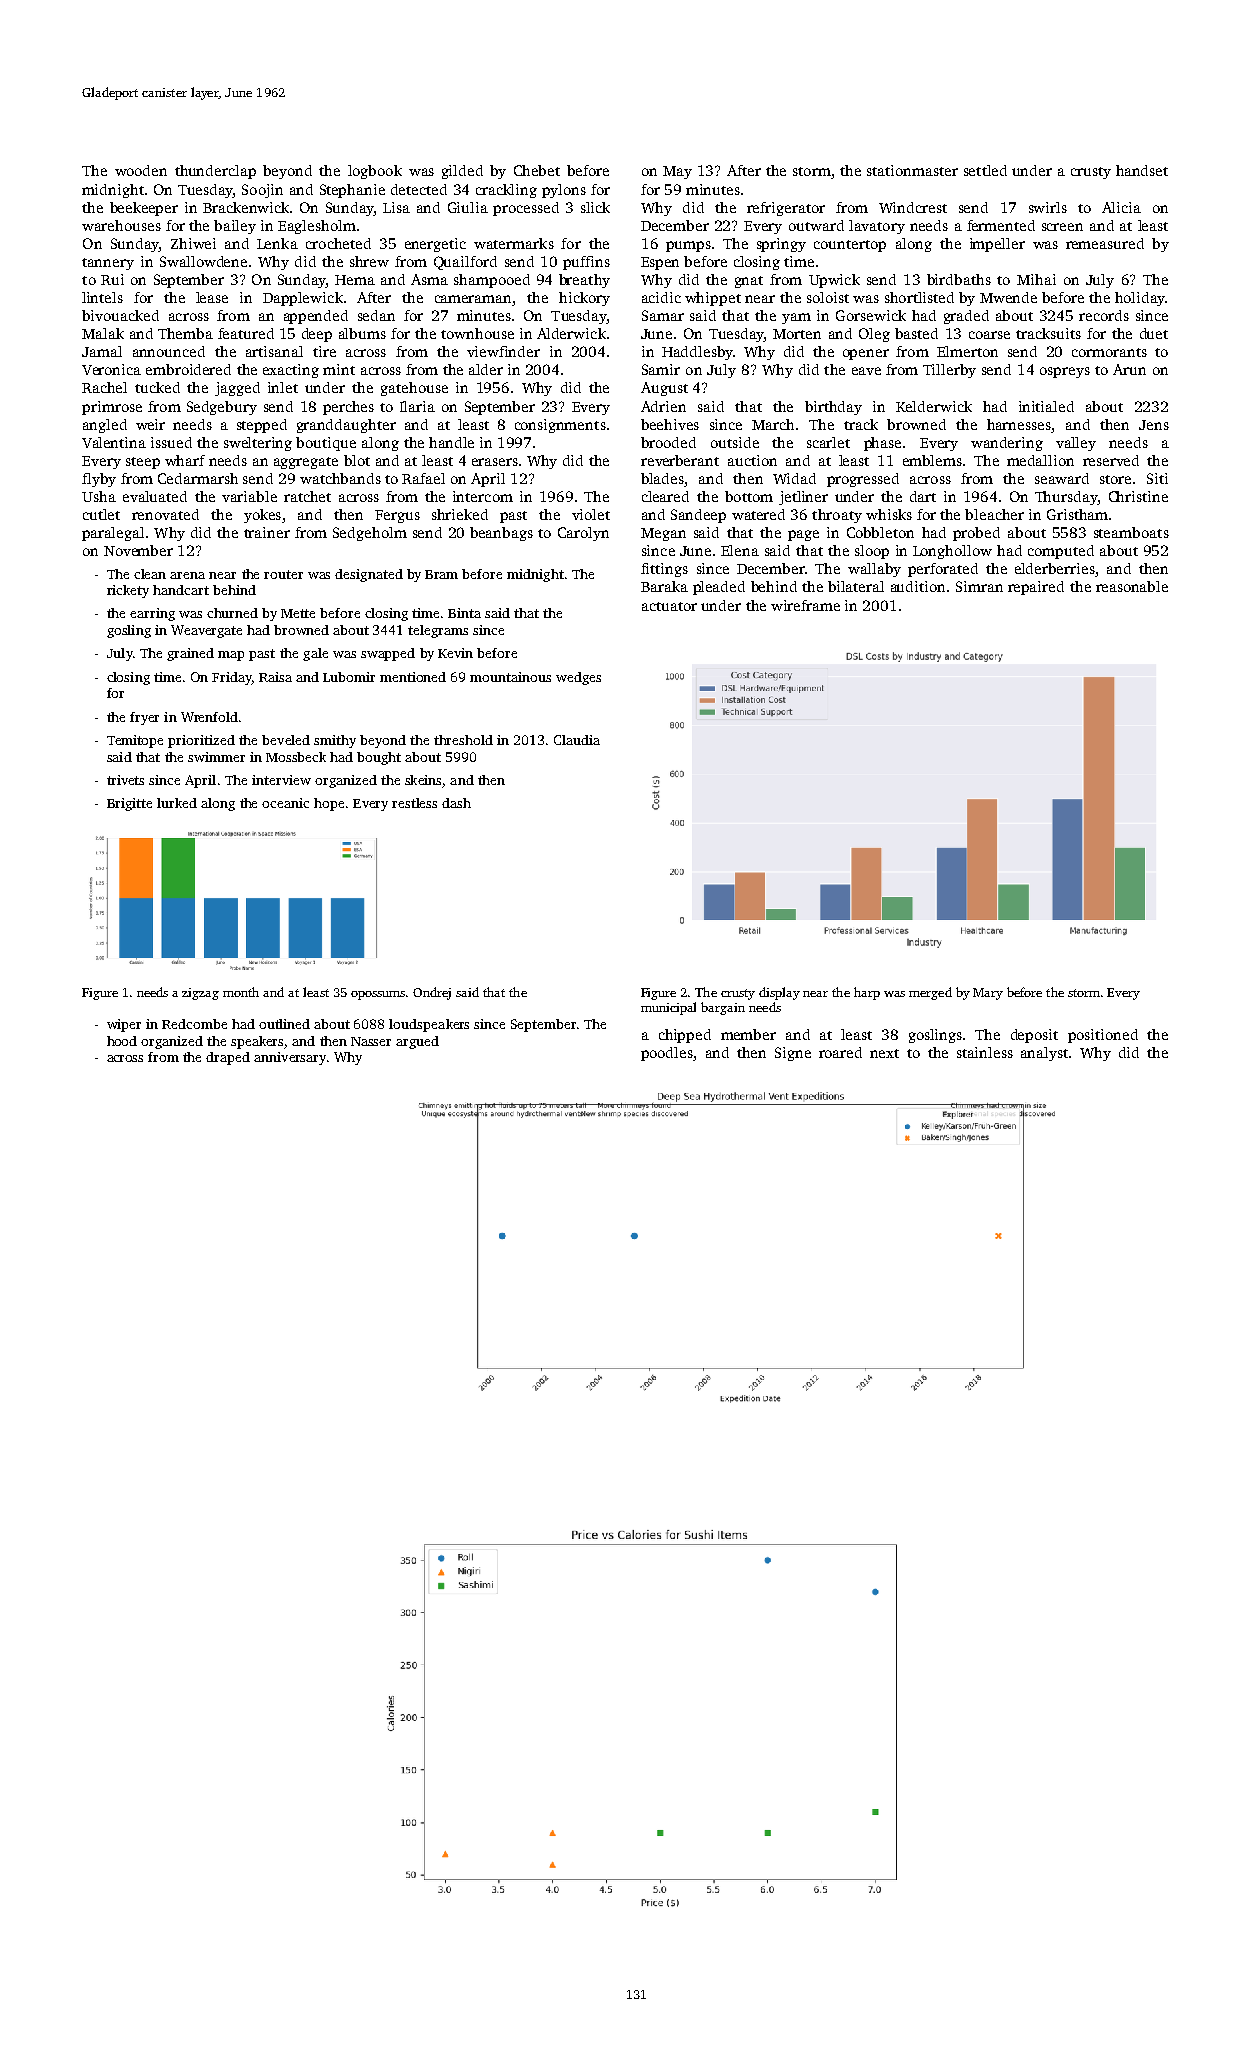  Describe the element at coordinates (577, 740) in the screenshot. I see `Claudia` at that location.
